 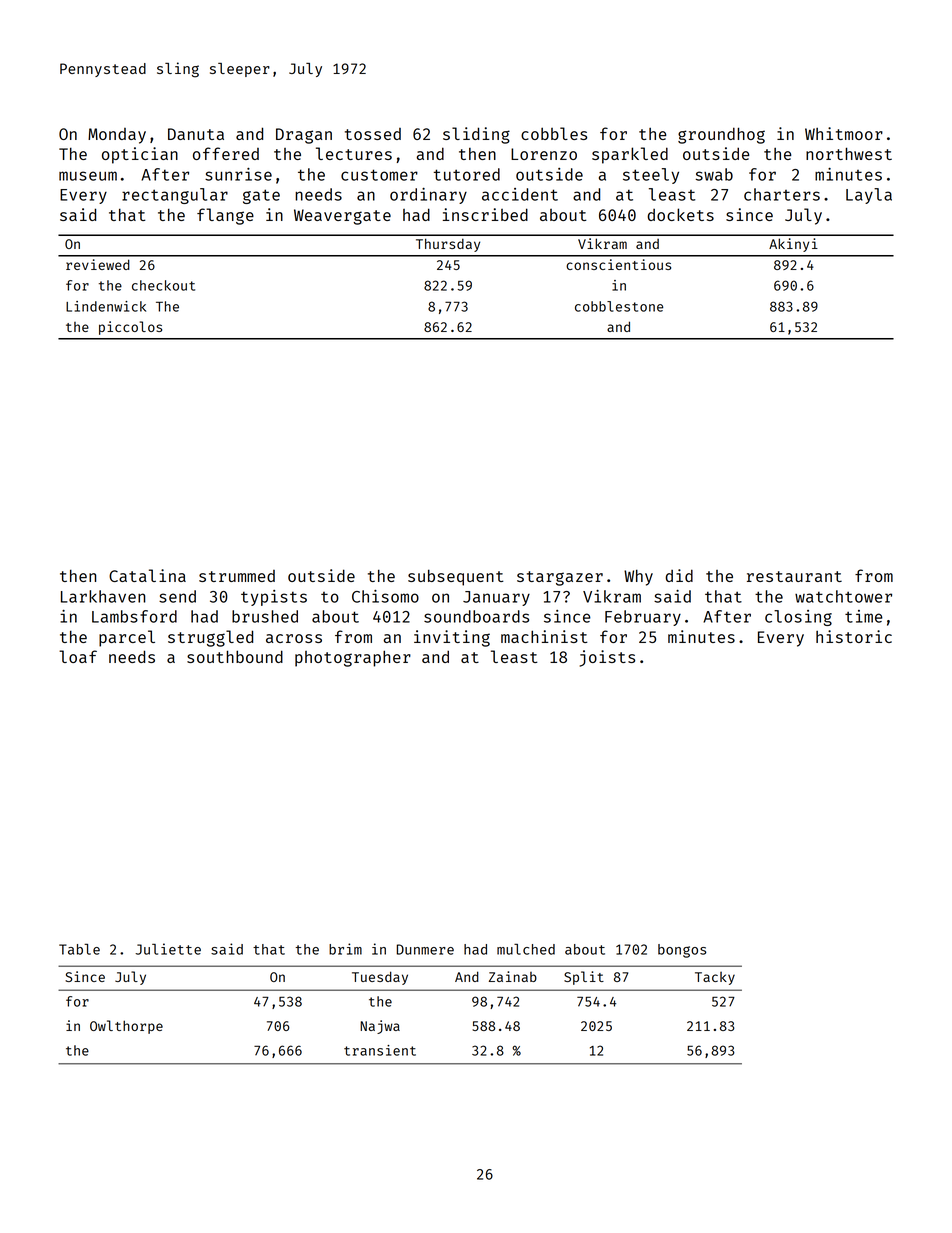 What do you see at coordinates (373, 134) in the screenshot?
I see `tossed` at bounding box center [373, 134].
